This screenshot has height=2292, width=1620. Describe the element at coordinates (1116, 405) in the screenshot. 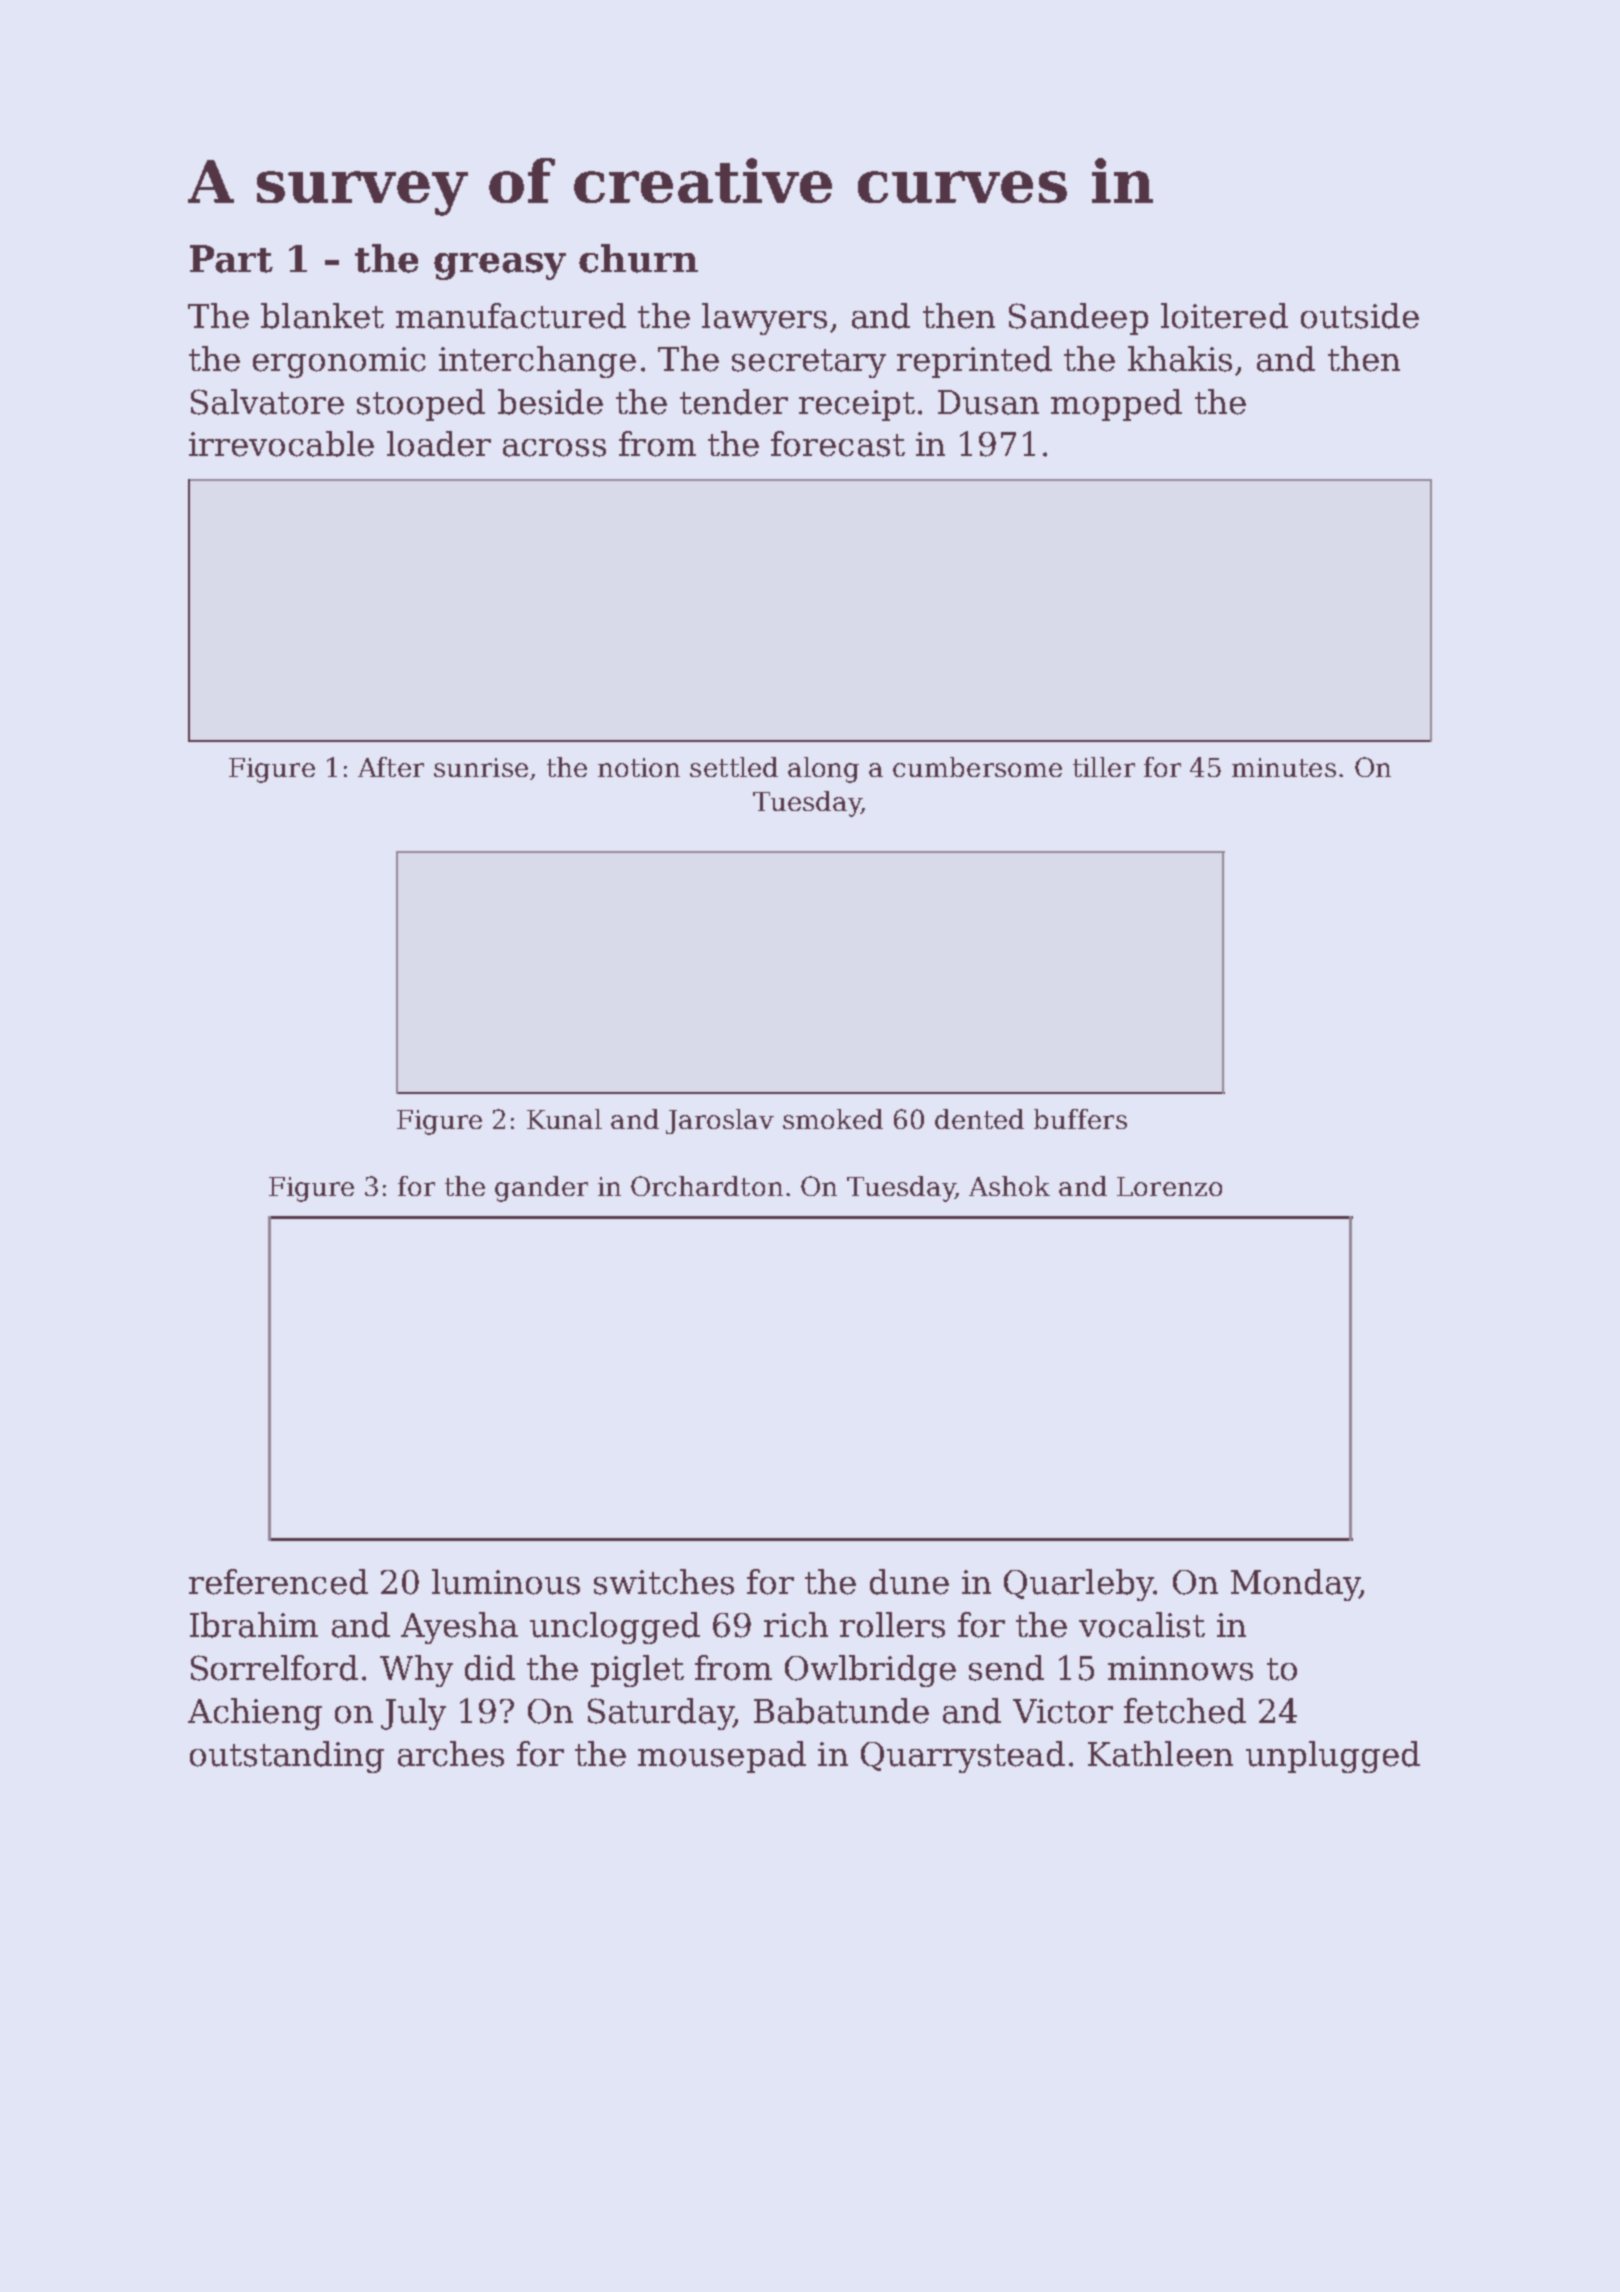

I see `mopped` at that location.
